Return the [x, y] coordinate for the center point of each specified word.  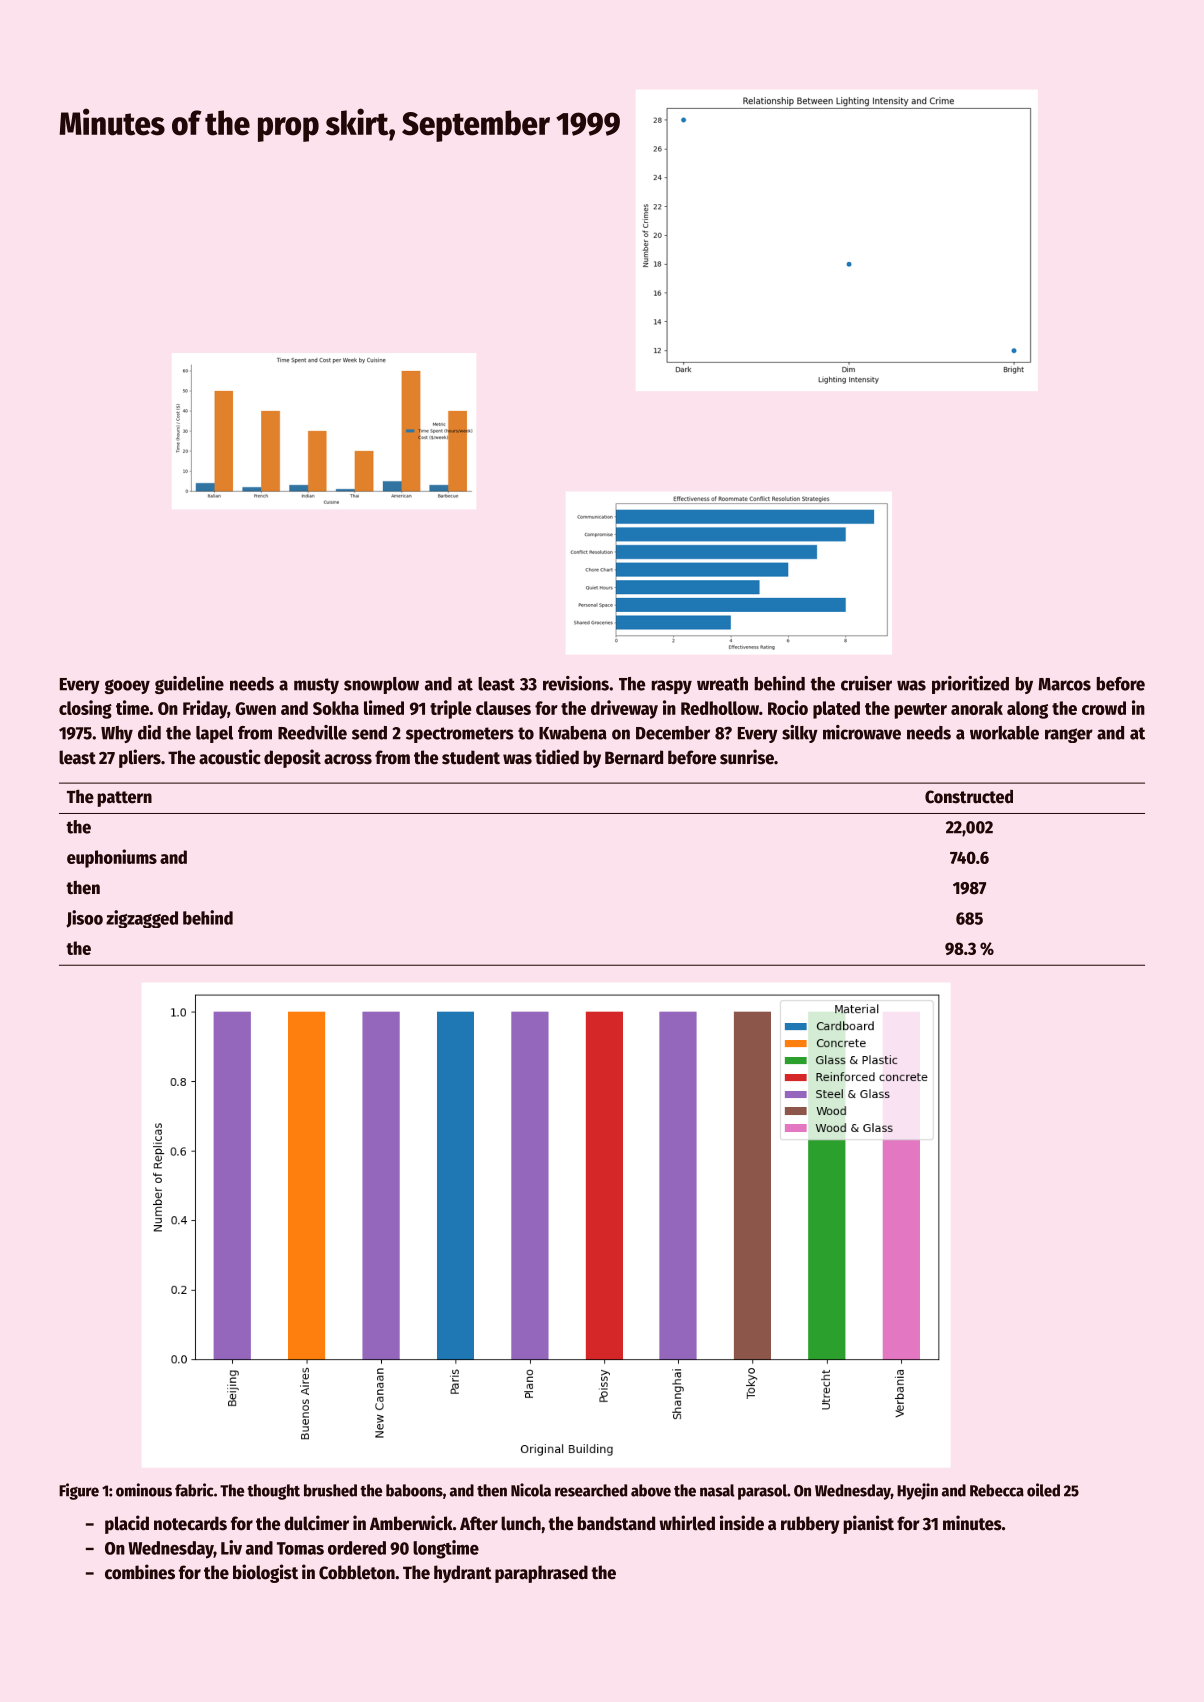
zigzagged [142, 919]
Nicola [531, 1490]
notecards [190, 1523]
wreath [722, 684]
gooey [127, 686]
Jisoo [84, 919]
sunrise [747, 757]
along [1027, 710]
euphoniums [112, 858]
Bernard [634, 757]
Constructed [969, 797]
